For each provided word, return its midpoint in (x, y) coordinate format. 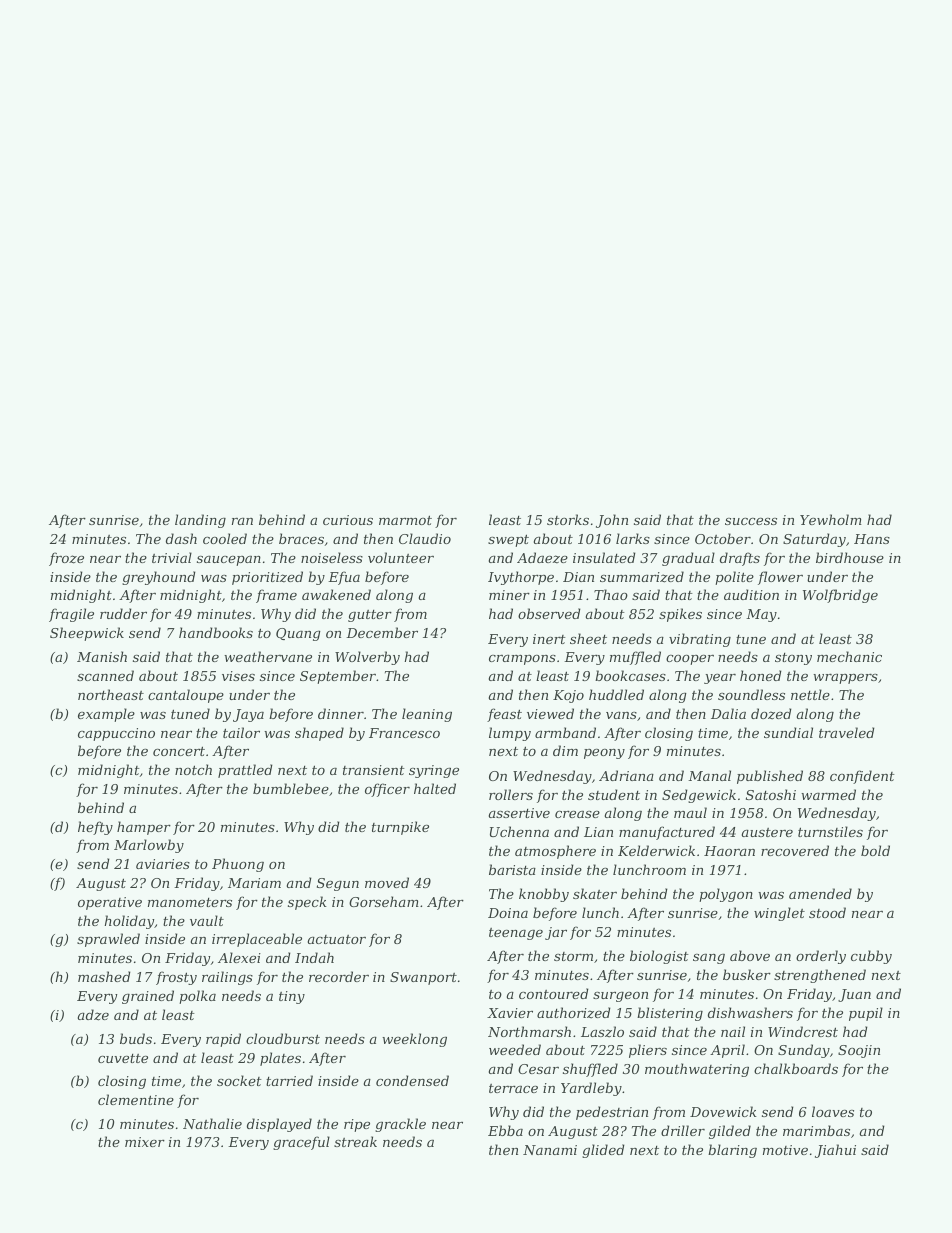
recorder (339, 976)
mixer (145, 1142)
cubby (871, 957)
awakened (336, 594)
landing (200, 521)
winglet (779, 914)
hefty (95, 828)
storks (568, 519)
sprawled (108, 940)
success (751, 521)
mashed (104, 976)
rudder (123, 613)
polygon (726, 895)
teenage (516, 934)
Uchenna (519, 831)
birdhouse (850, 557)
